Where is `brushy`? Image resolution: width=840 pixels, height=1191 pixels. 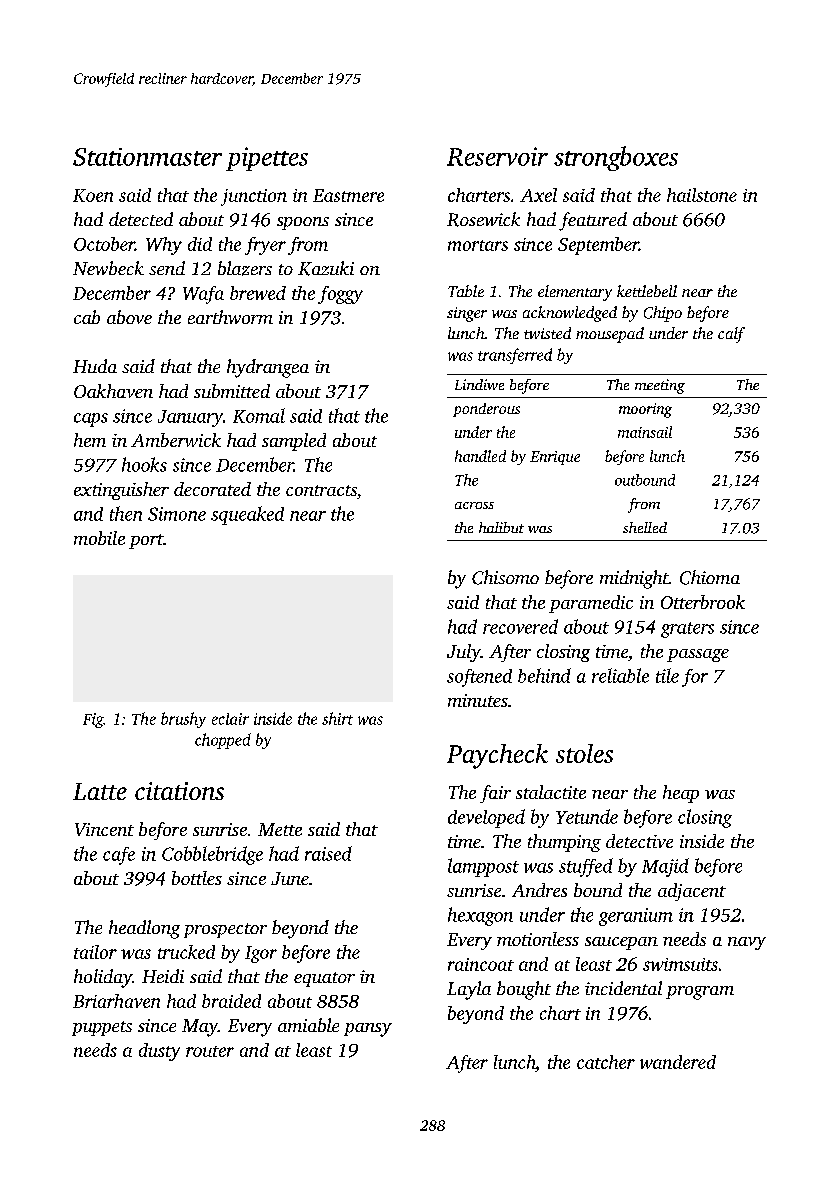 brushy is located at coordinates (183, 720).
